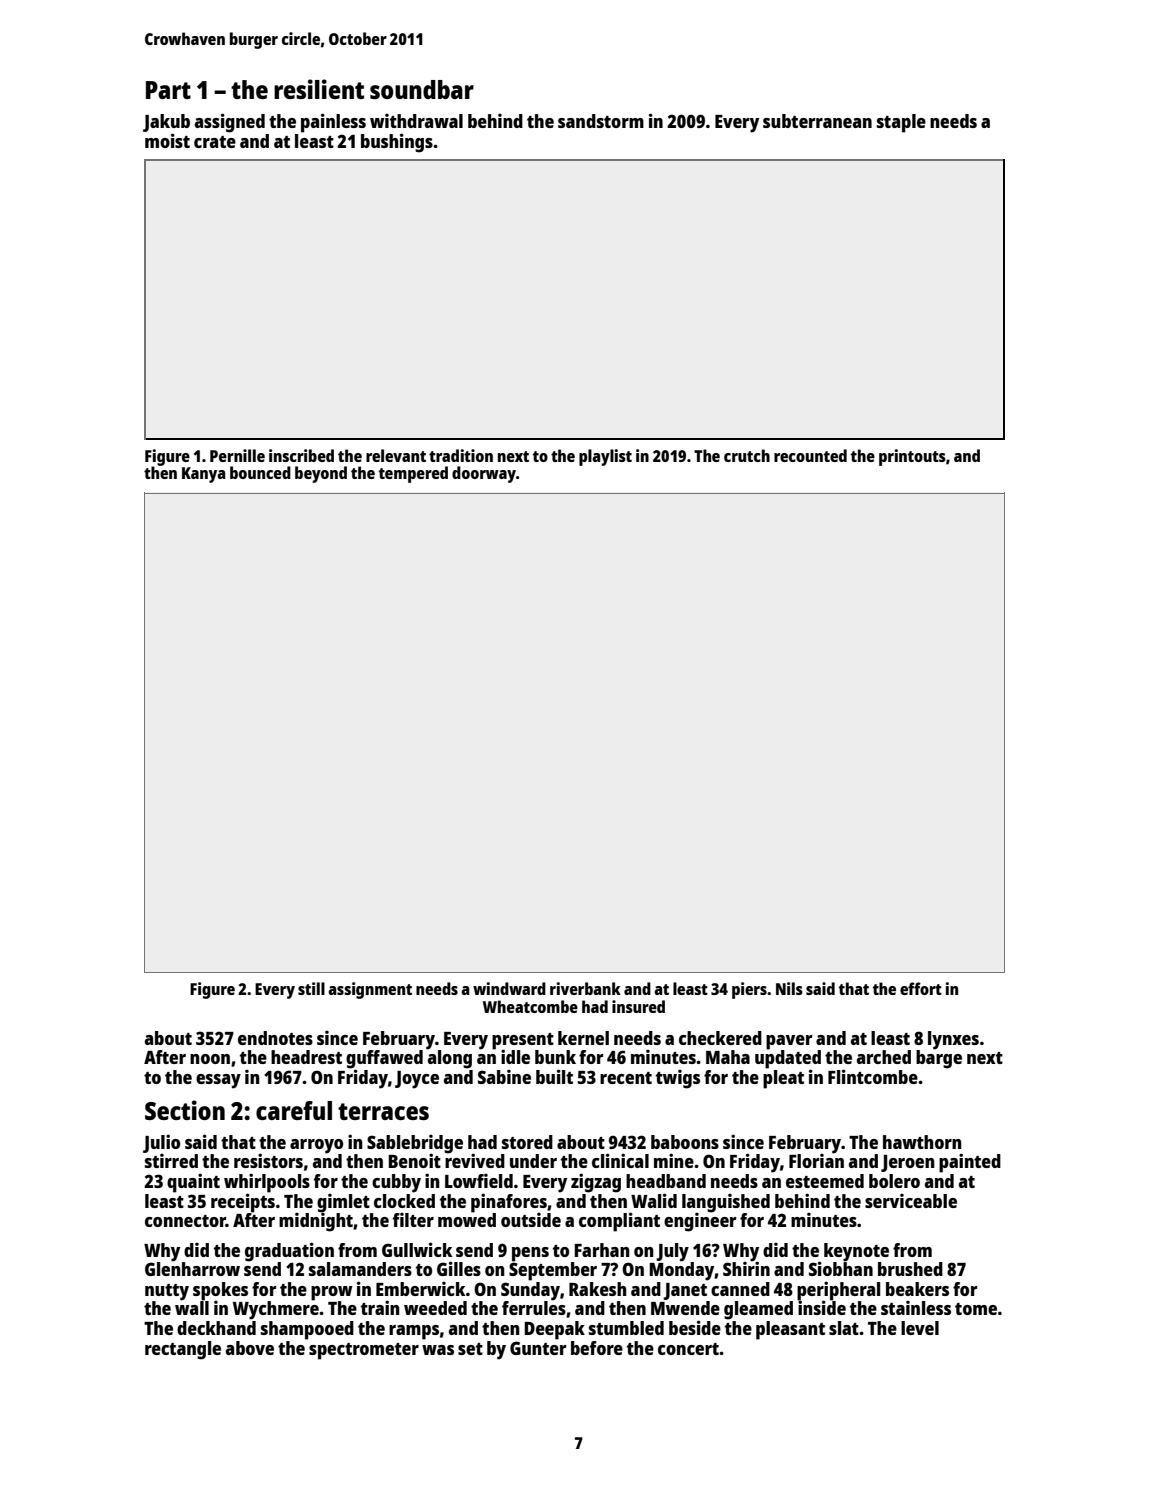  I want to click on effort, so click(921, 988).
